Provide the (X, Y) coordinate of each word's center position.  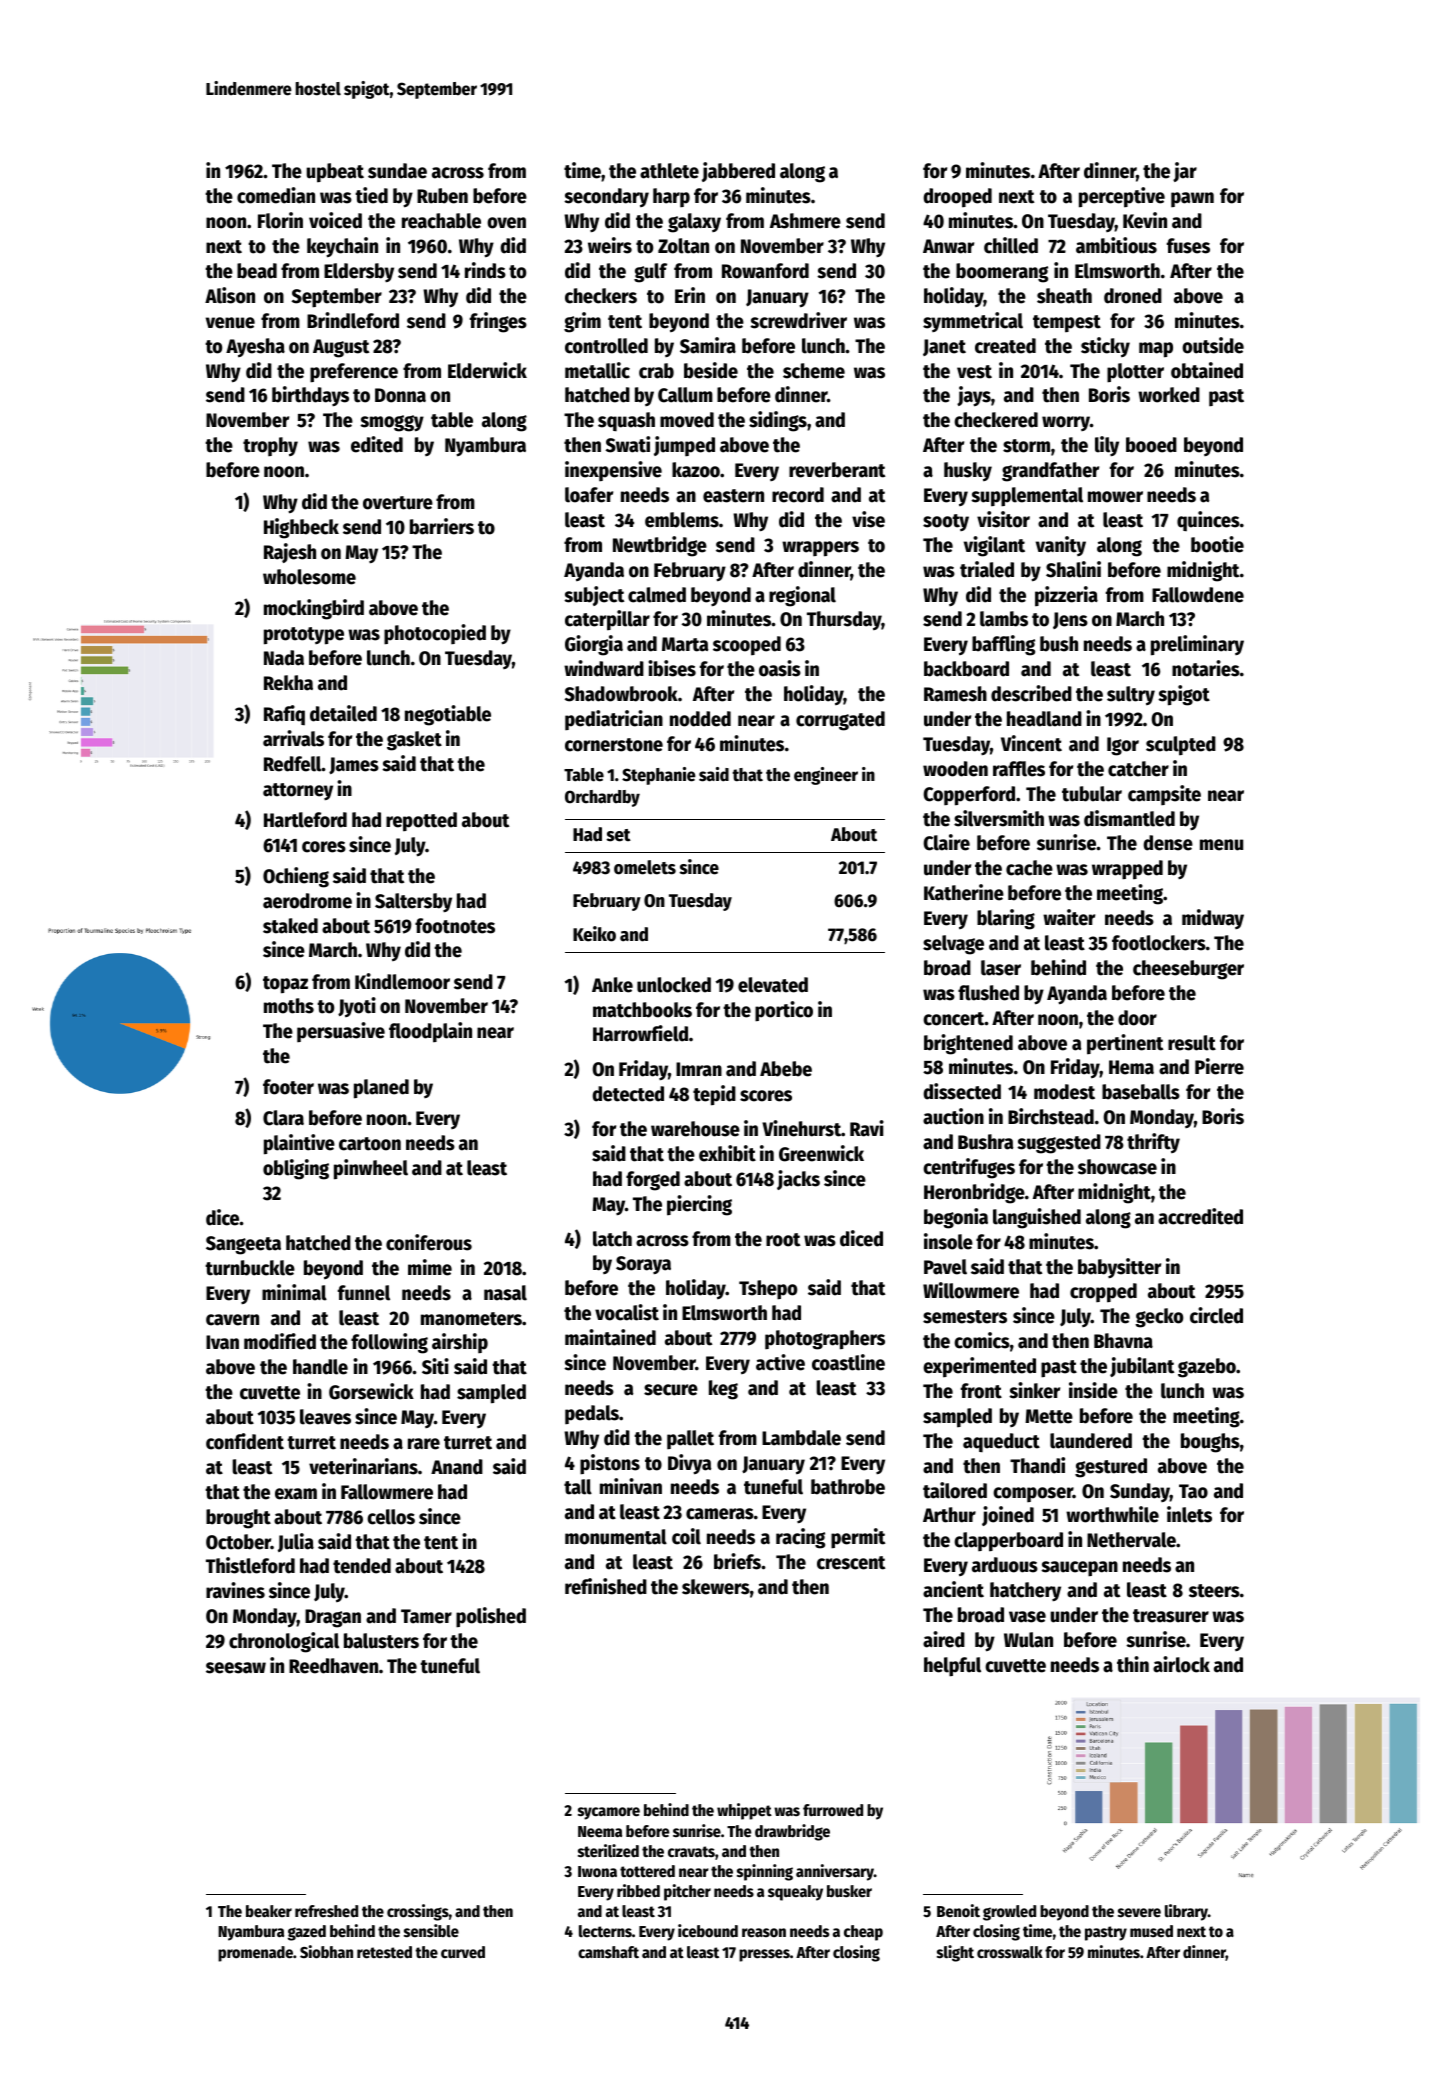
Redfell (293, 764)
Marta (685, 644)
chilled (1011, 245)
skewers (716, 1587)
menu (1221, 845)
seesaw (236, 1668)
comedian (276, 195)
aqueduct (1001, 1442)
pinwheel (371, 1169)
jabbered (738, 172)
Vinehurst (801, 1128)
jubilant (1142, 1367)
